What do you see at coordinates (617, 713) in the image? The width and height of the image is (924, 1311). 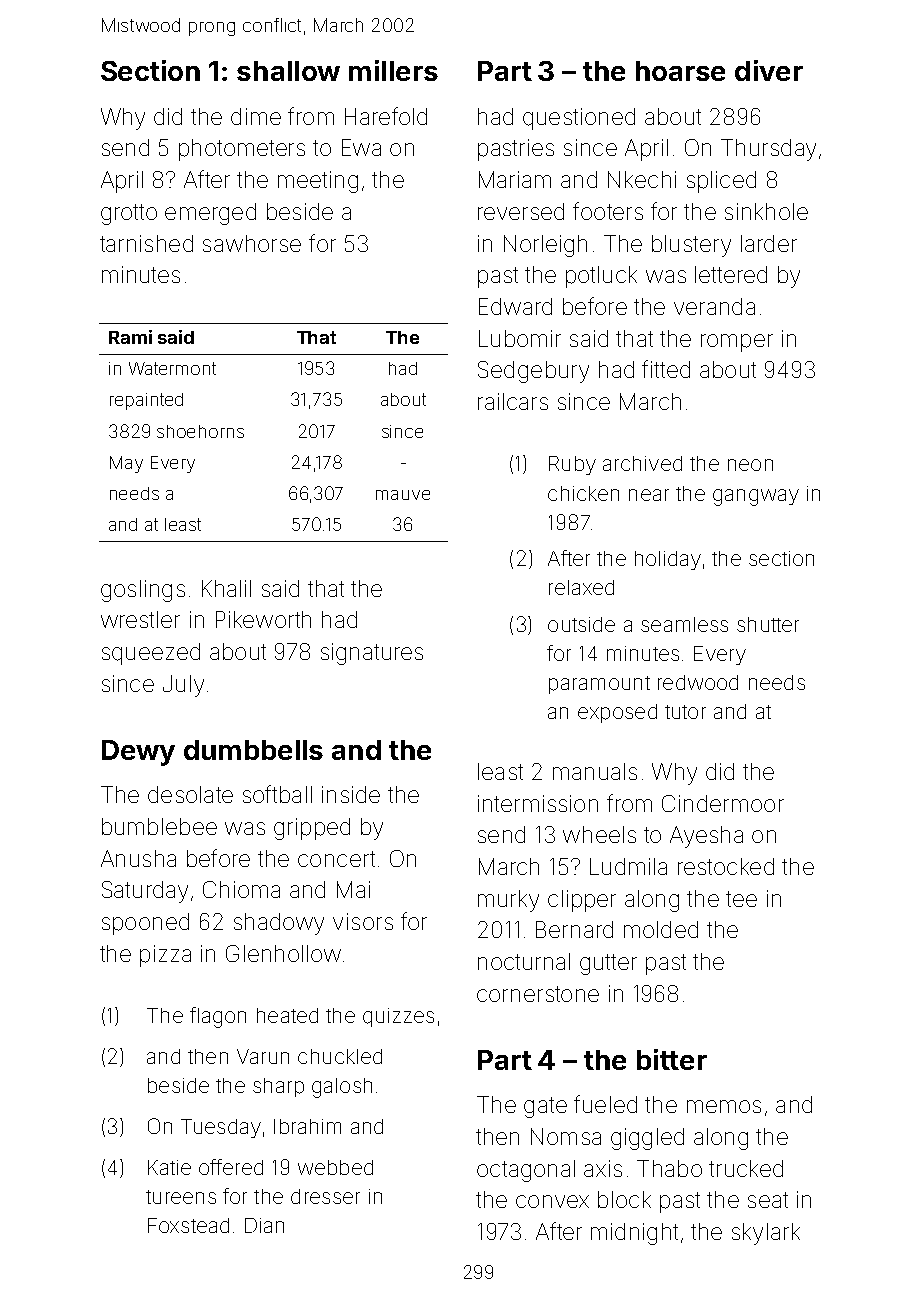 I see `exposed` at bounding box center [617, 713].
